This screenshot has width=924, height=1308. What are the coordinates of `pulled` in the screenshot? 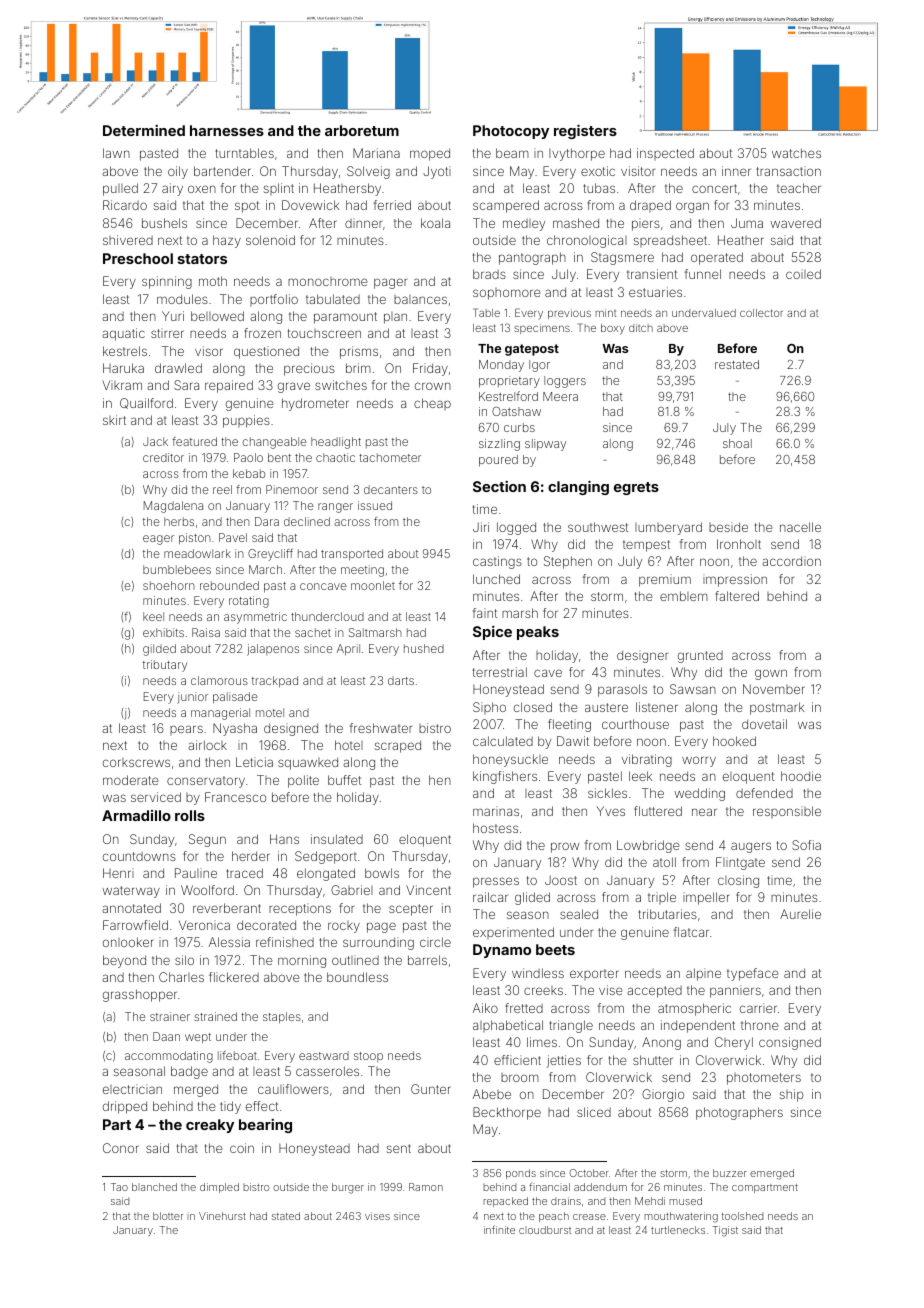 It's located at (120, 189).
